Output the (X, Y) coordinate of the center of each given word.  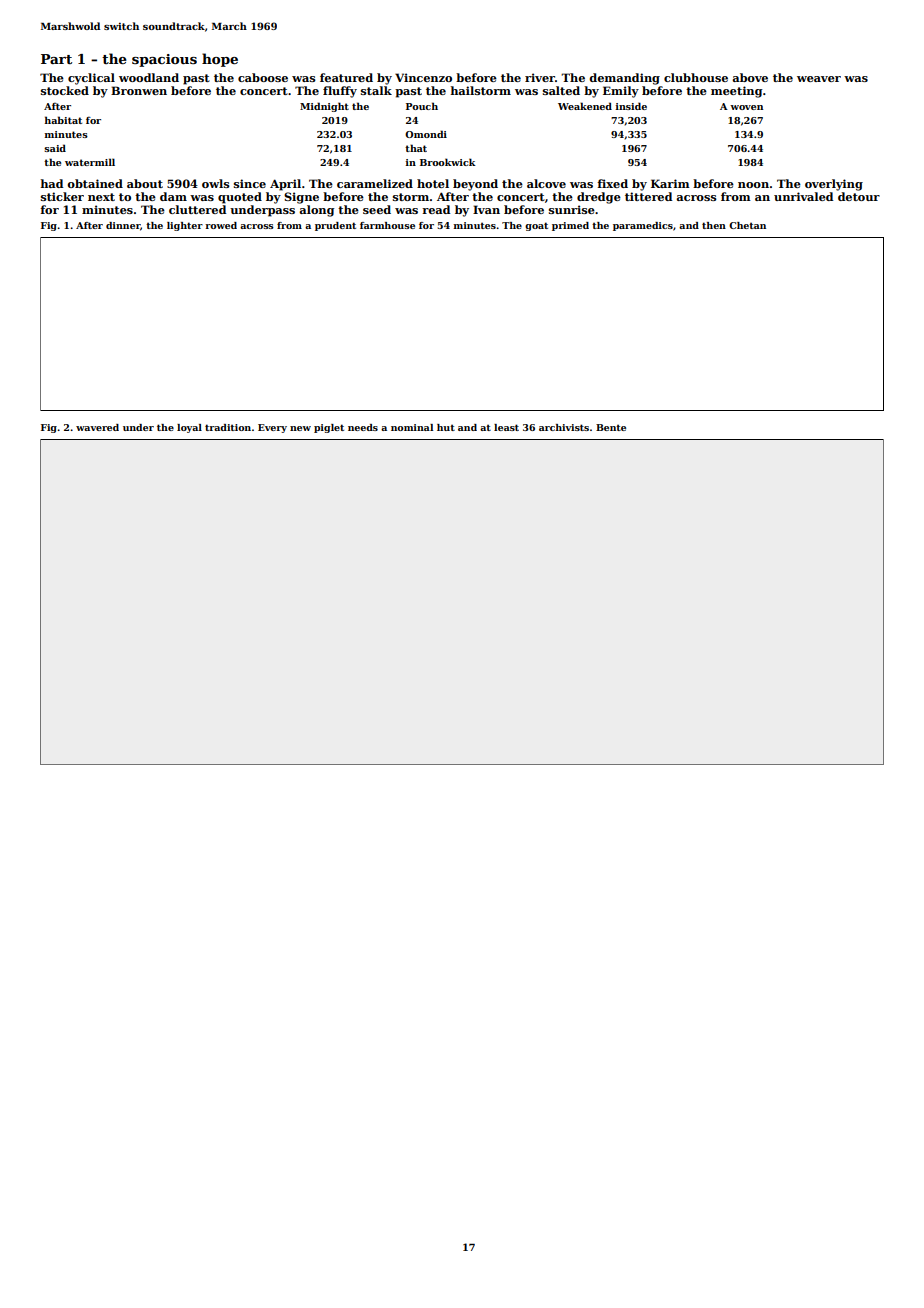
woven (746, 107)
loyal (189, 428)
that (416, 148)
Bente (611, 427)
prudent (335, 226)
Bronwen (139, 90)
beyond (475, 185)
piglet (329, 428)
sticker (62, 196)
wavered (97, 427)
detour (859, 196)
